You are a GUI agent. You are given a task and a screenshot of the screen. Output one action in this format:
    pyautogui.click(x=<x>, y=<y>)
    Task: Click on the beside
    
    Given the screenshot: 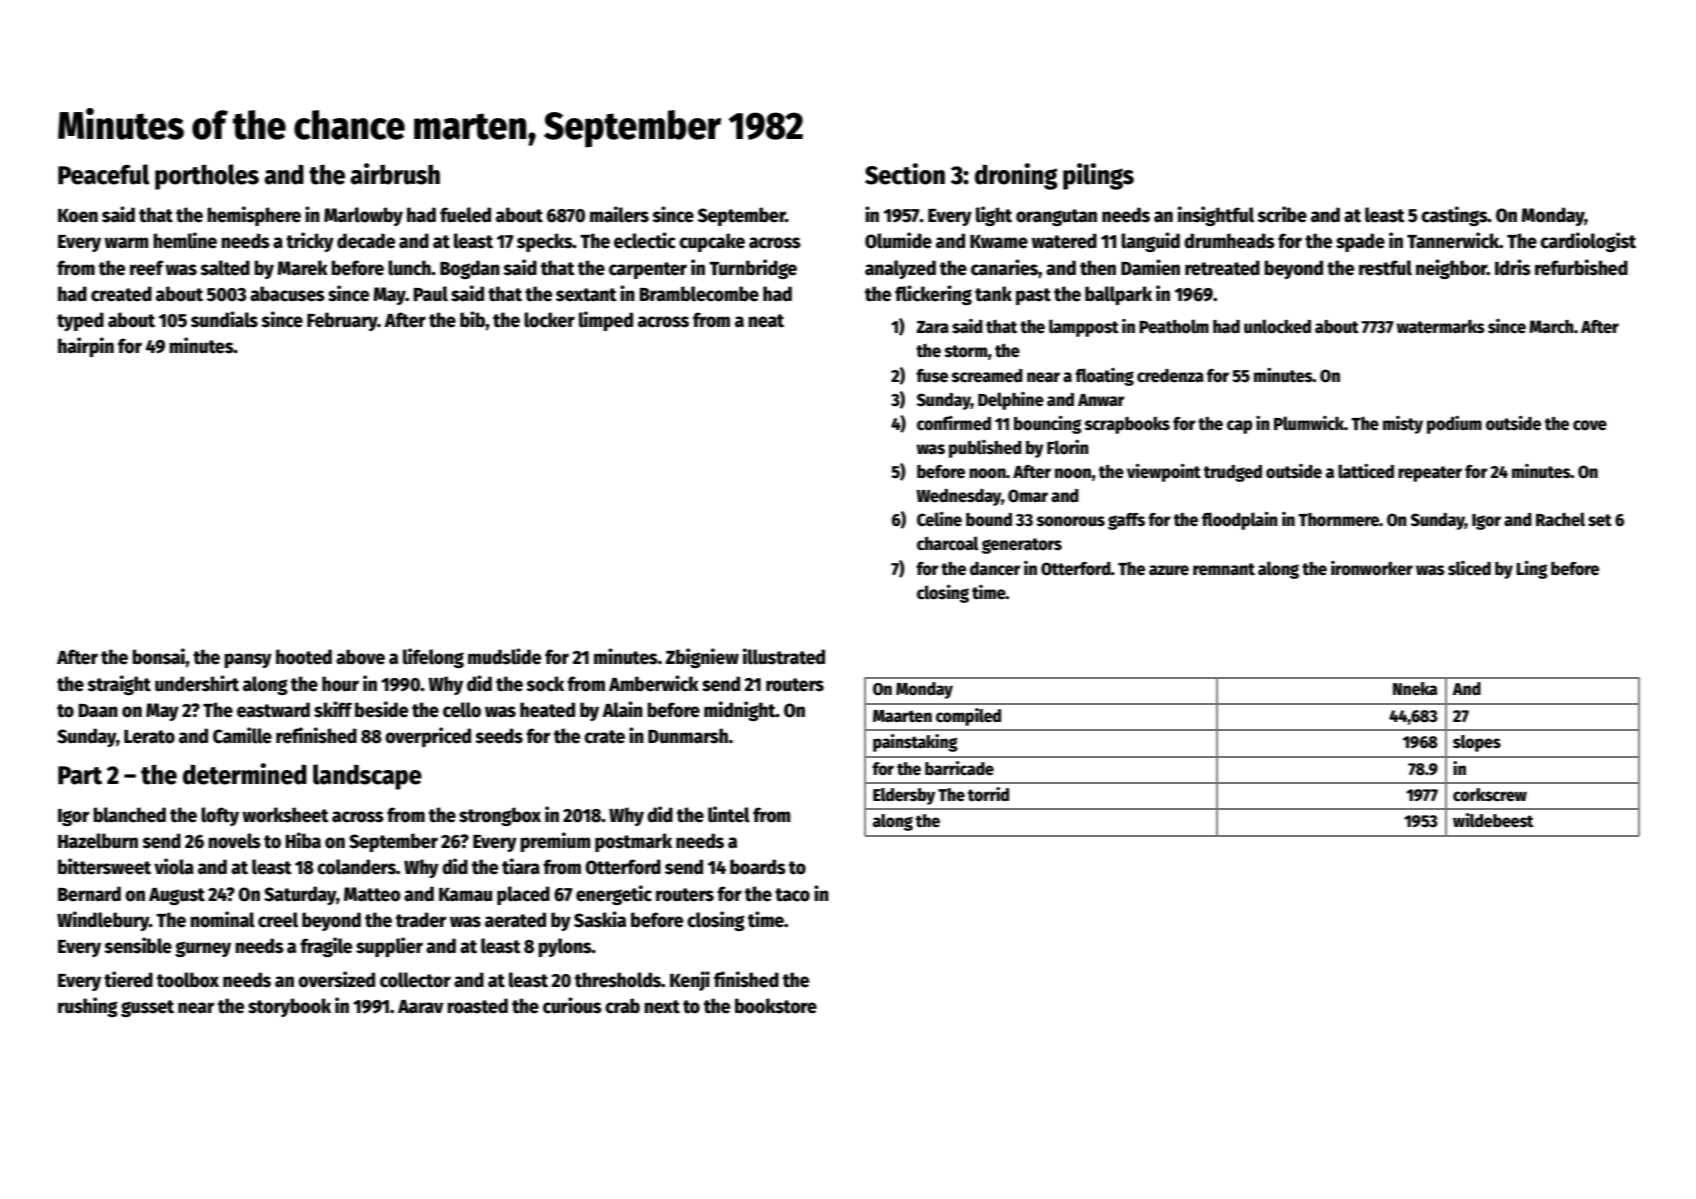 What is the action you would take?
    pyautogui.click(x=381, y=709)
